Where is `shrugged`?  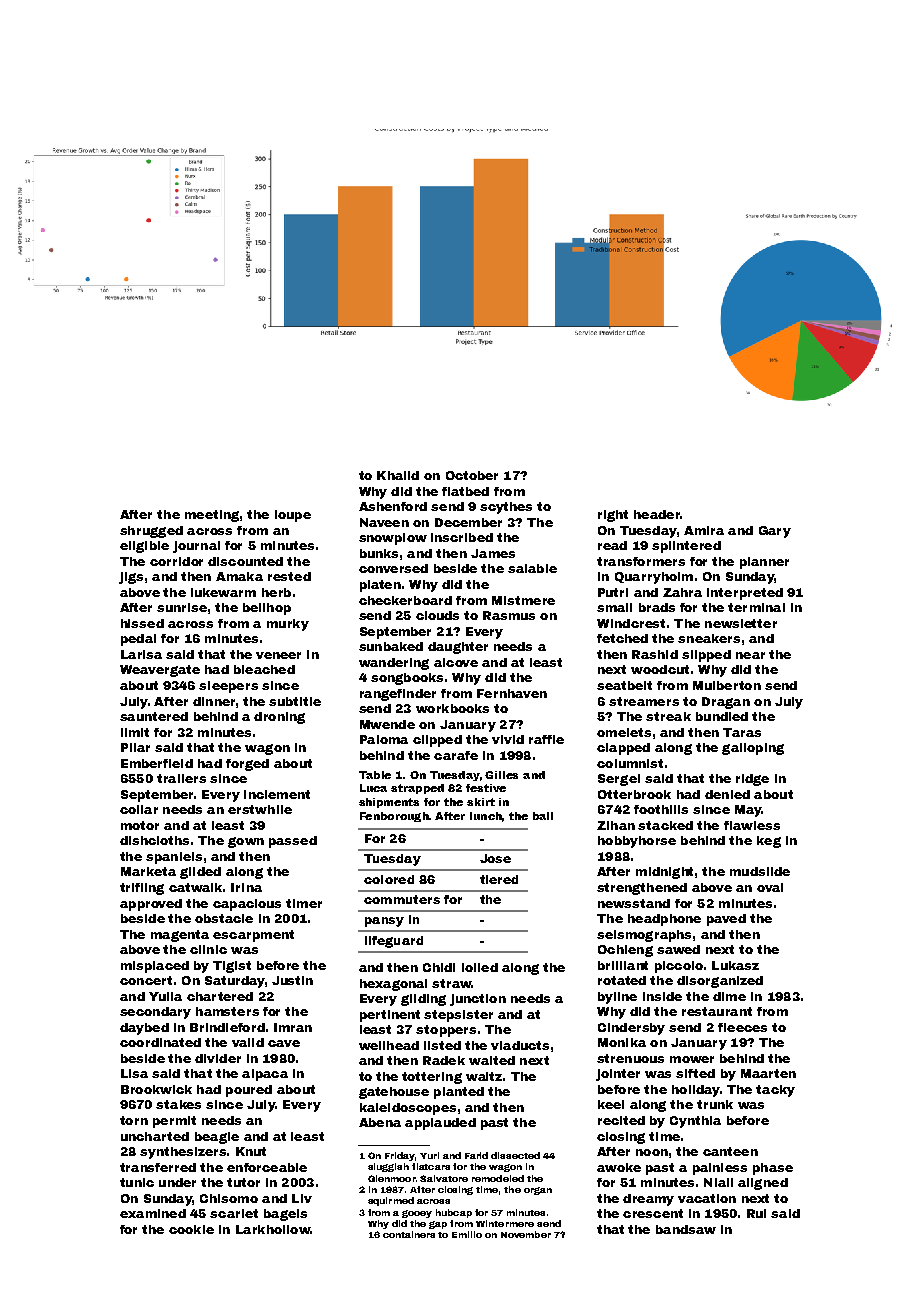
shrugged is located at coordinates (151, 532).
